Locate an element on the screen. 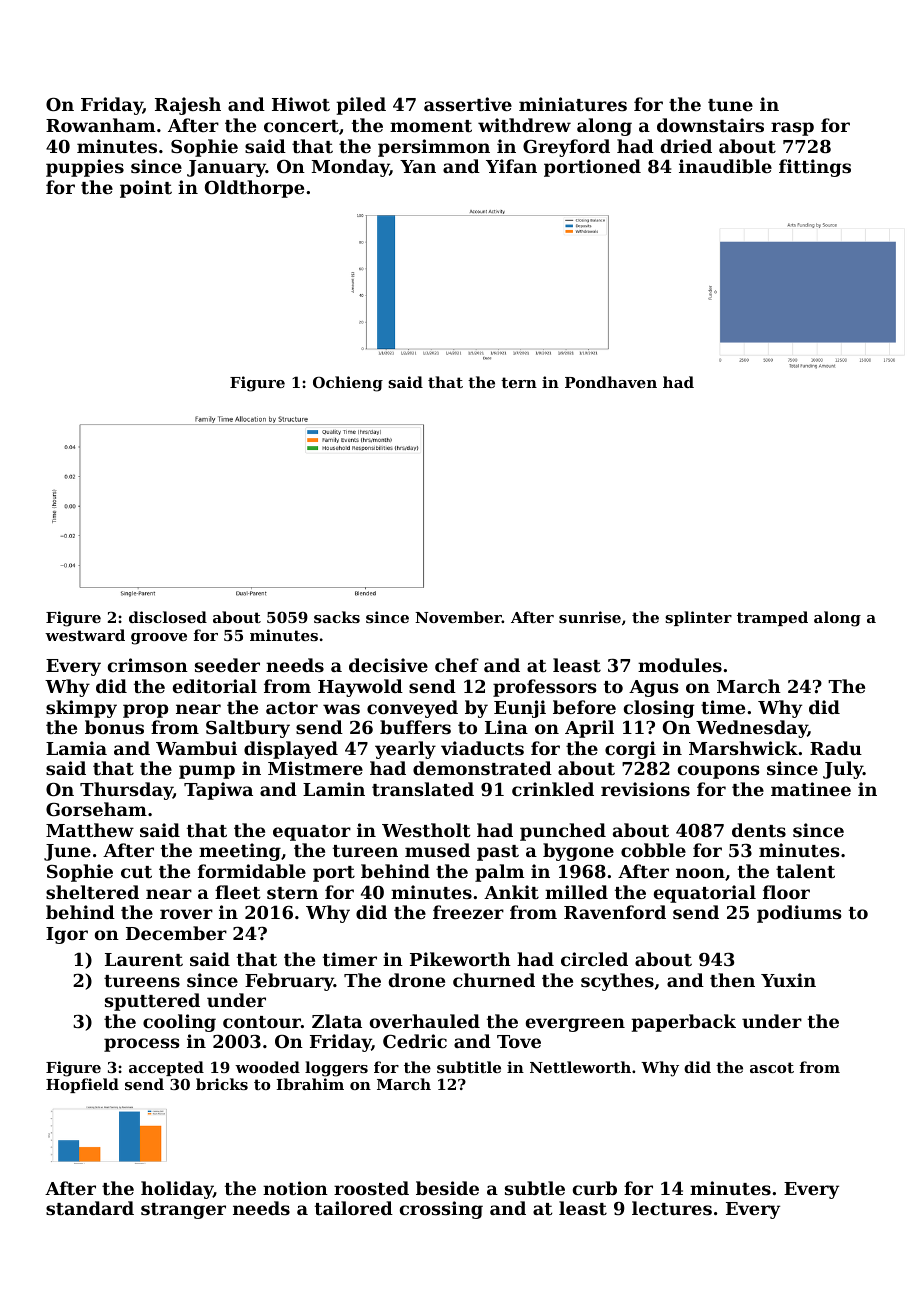  splinter is located at coordinates (698, 618).
